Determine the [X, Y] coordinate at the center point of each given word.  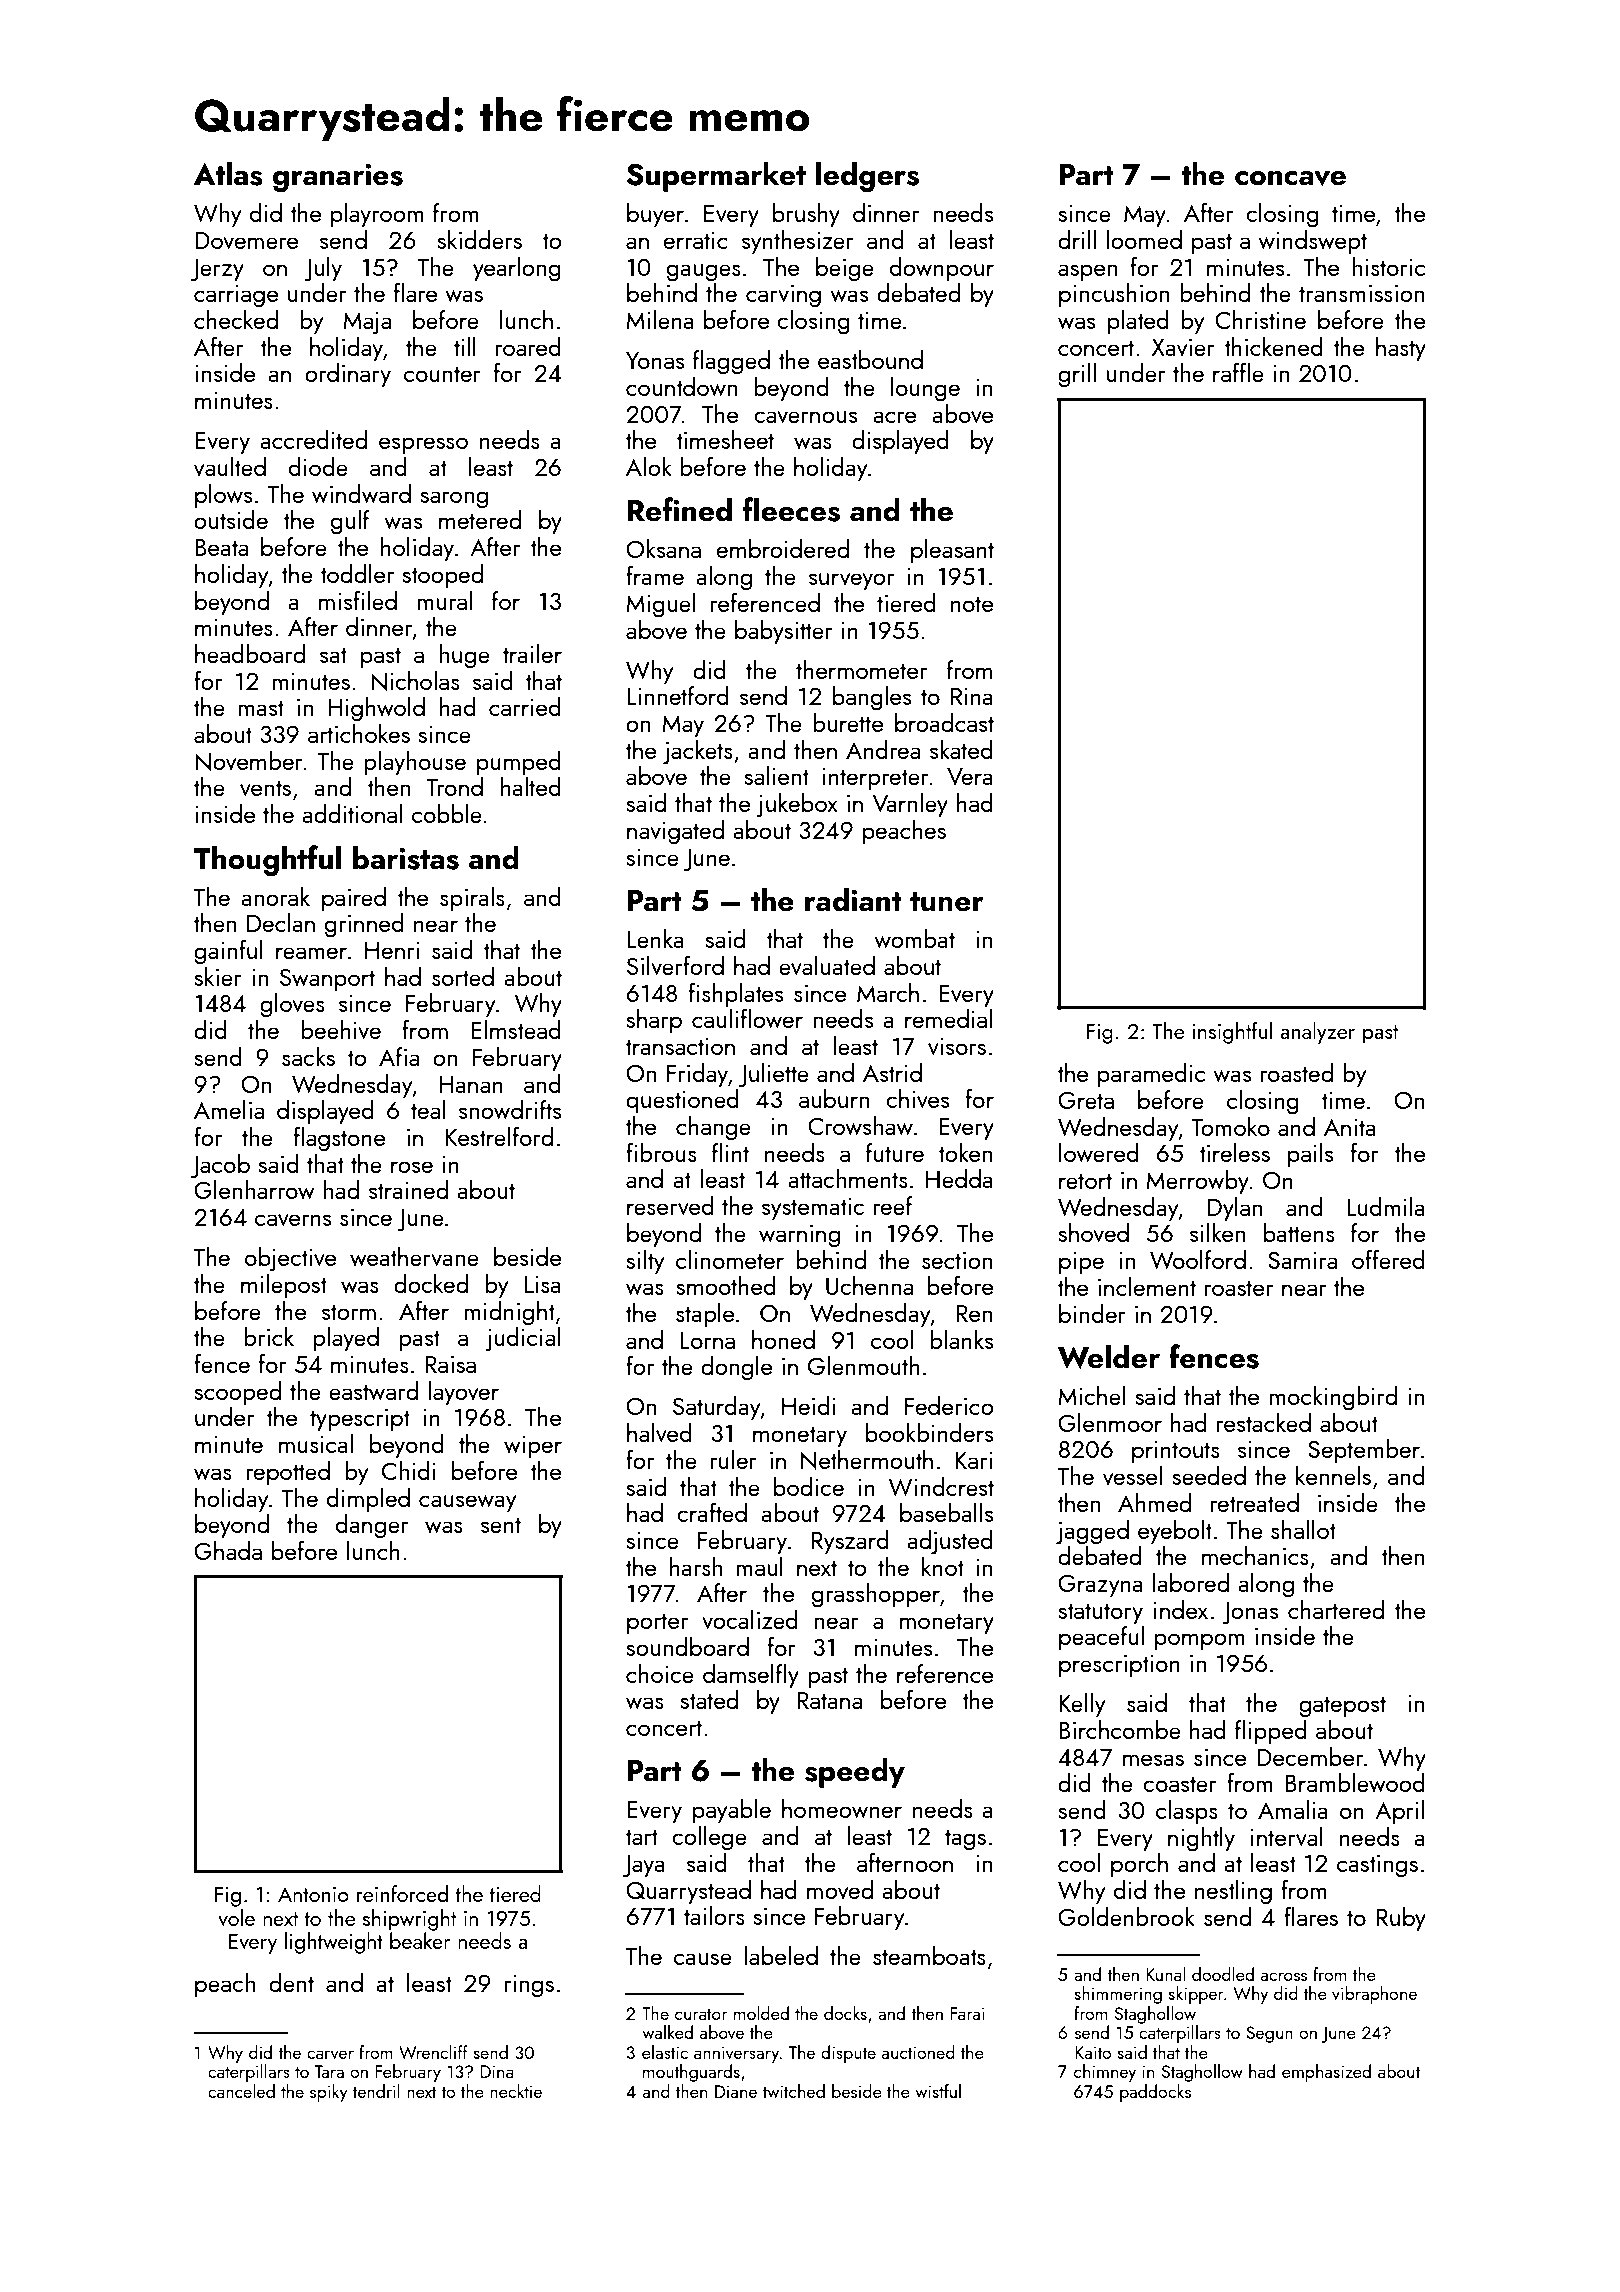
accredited [313, 439]
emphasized [1326, 2073]
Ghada [228, 1550]
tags [965, 1840]
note [972, 604]
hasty [1401, 349]
